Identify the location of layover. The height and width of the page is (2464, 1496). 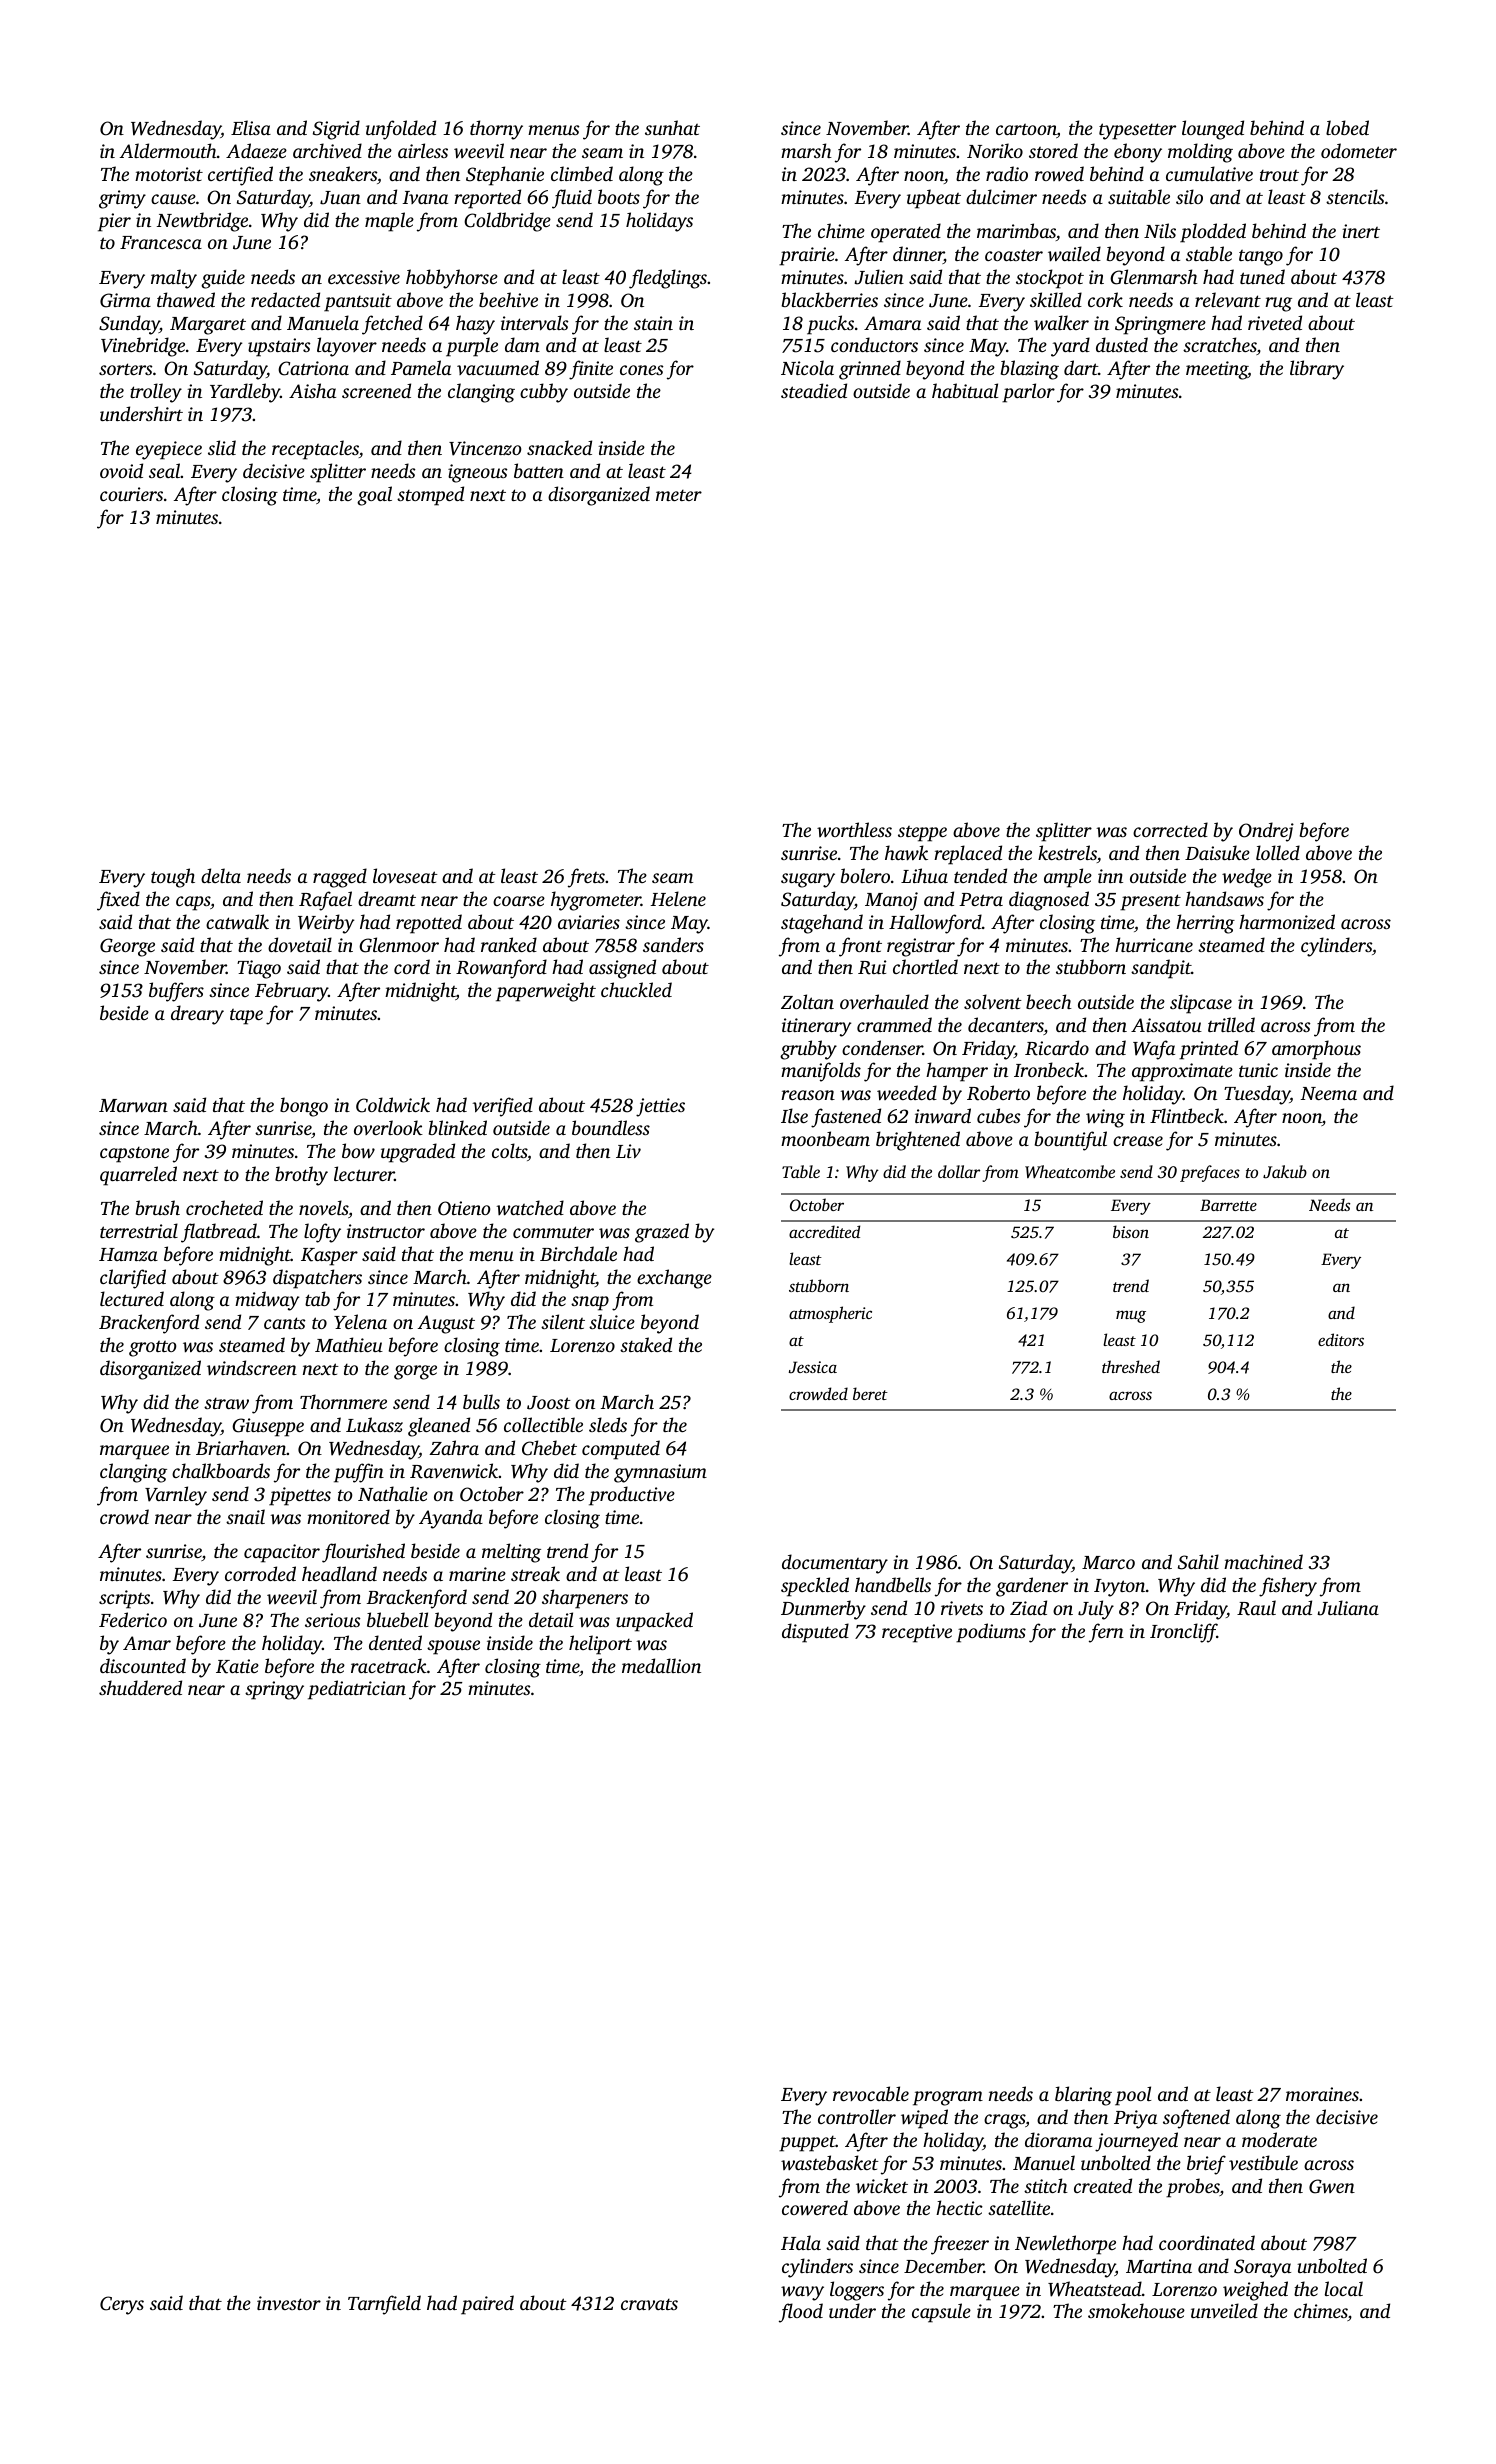
(347, 347).
